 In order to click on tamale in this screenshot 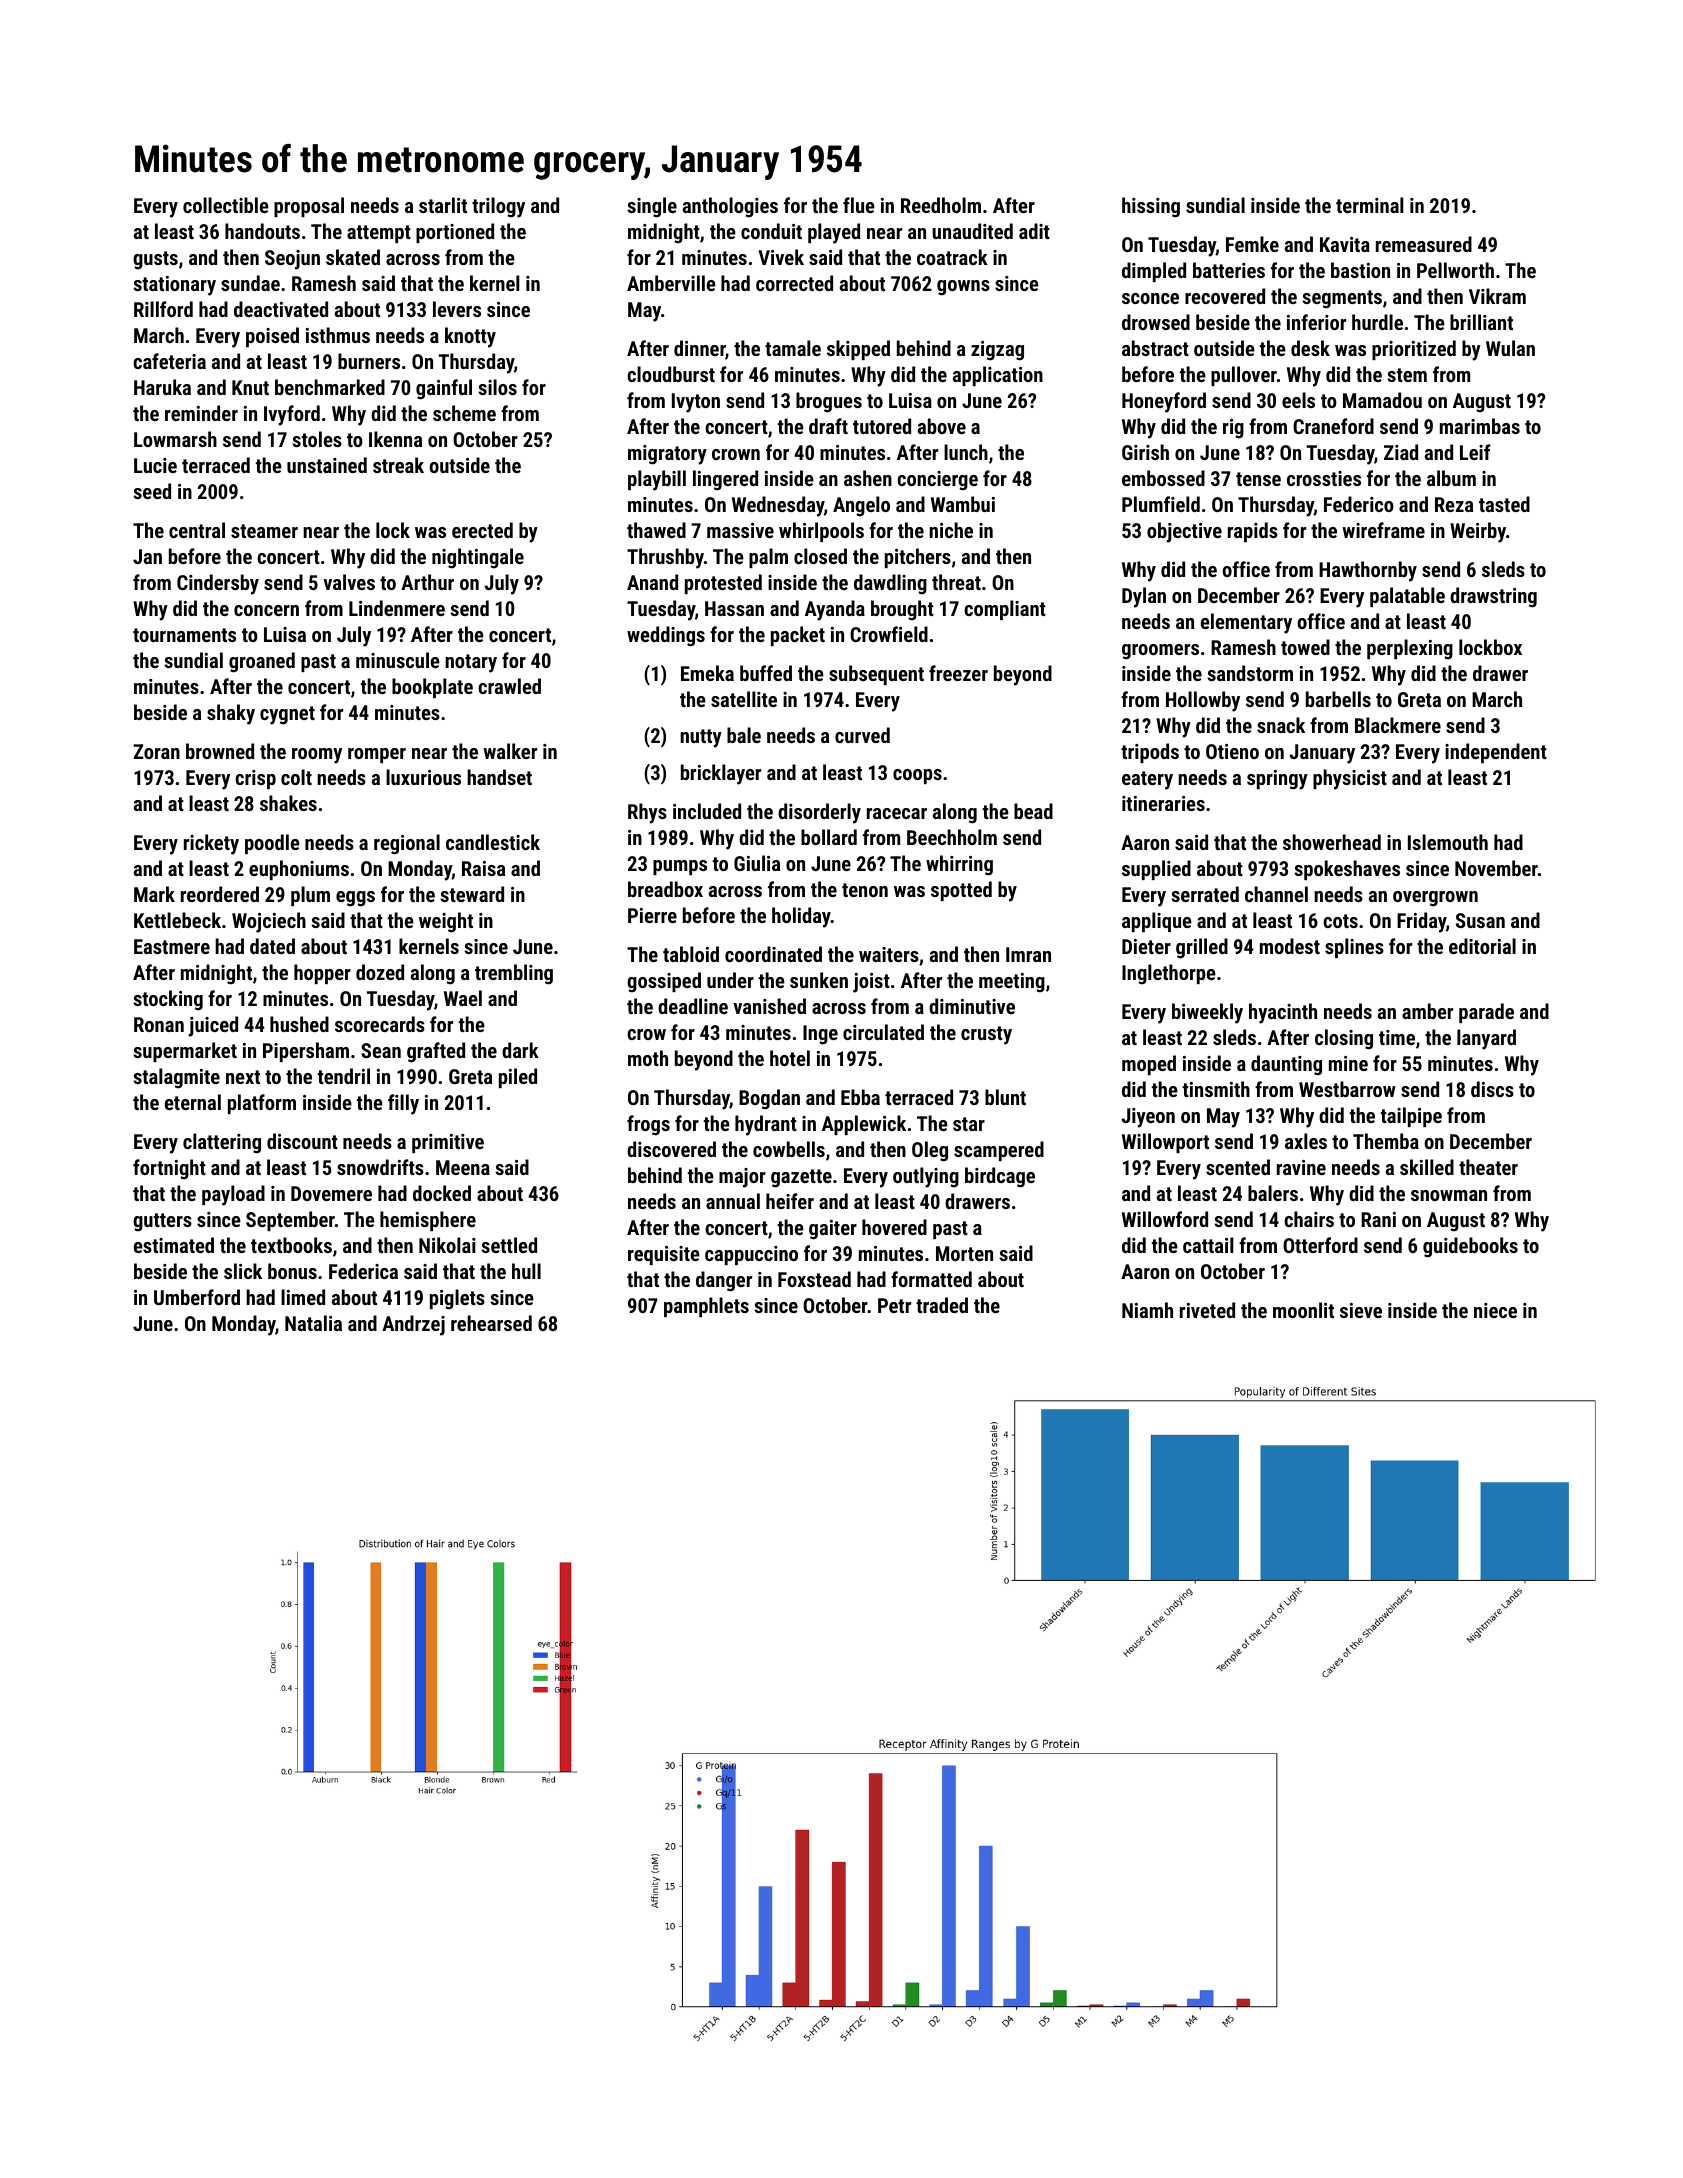, I will do `click(793, 348)`.
